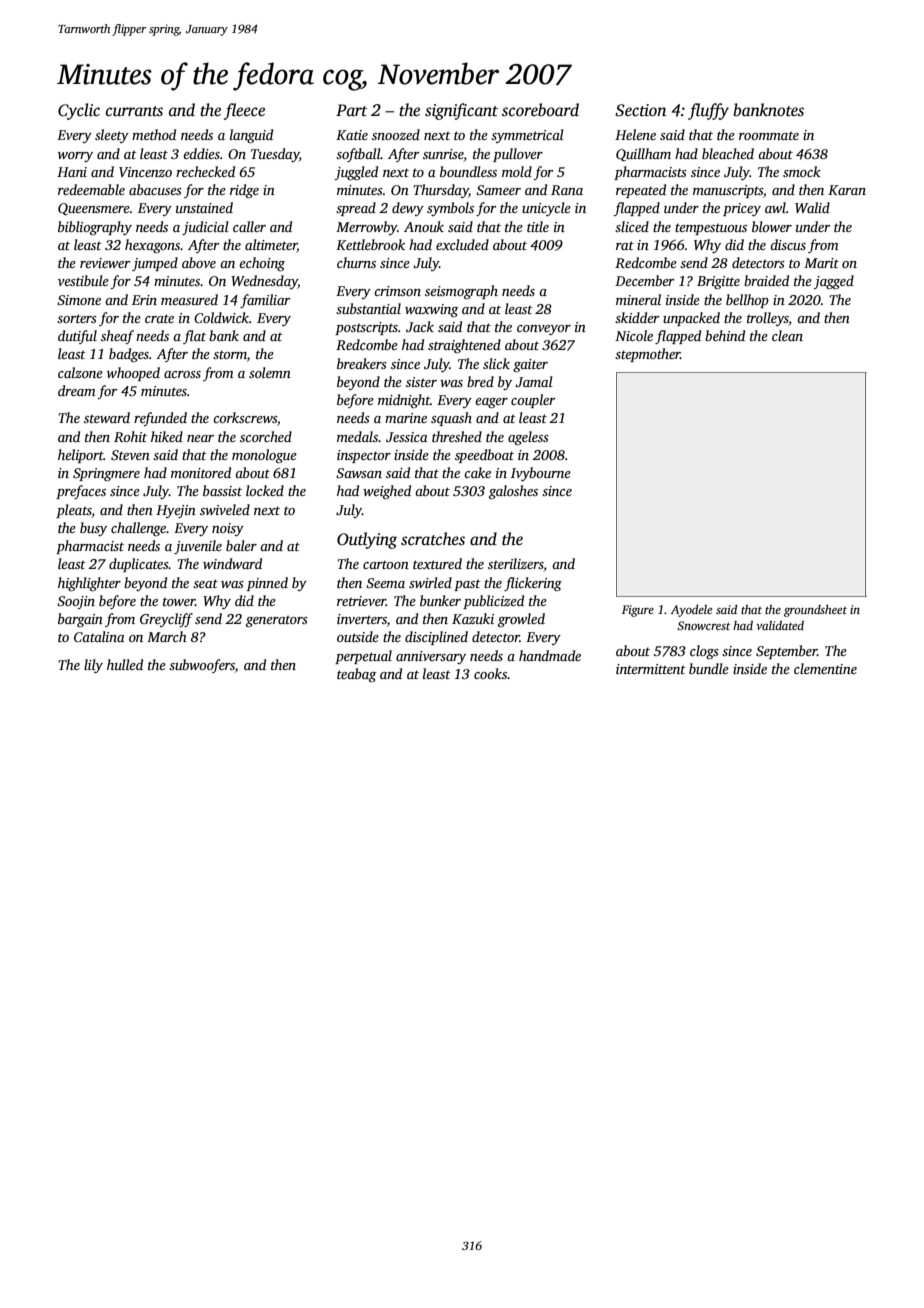  Describe the element at coordinates (651, 669) in the screenshot. I see `intermittent` at that location.
